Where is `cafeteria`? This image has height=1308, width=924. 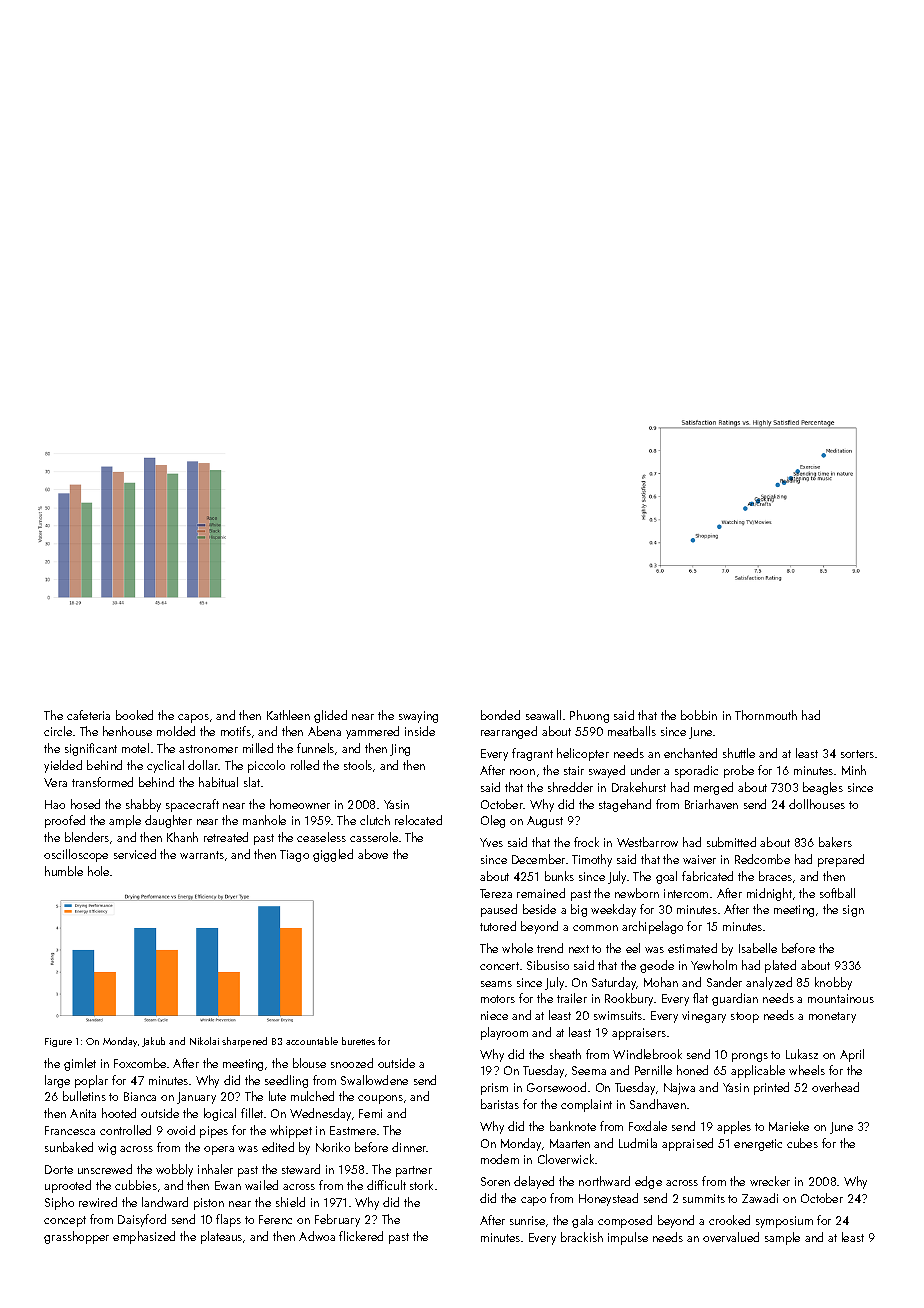 cafeteria is located at coordinates (88, 715).
